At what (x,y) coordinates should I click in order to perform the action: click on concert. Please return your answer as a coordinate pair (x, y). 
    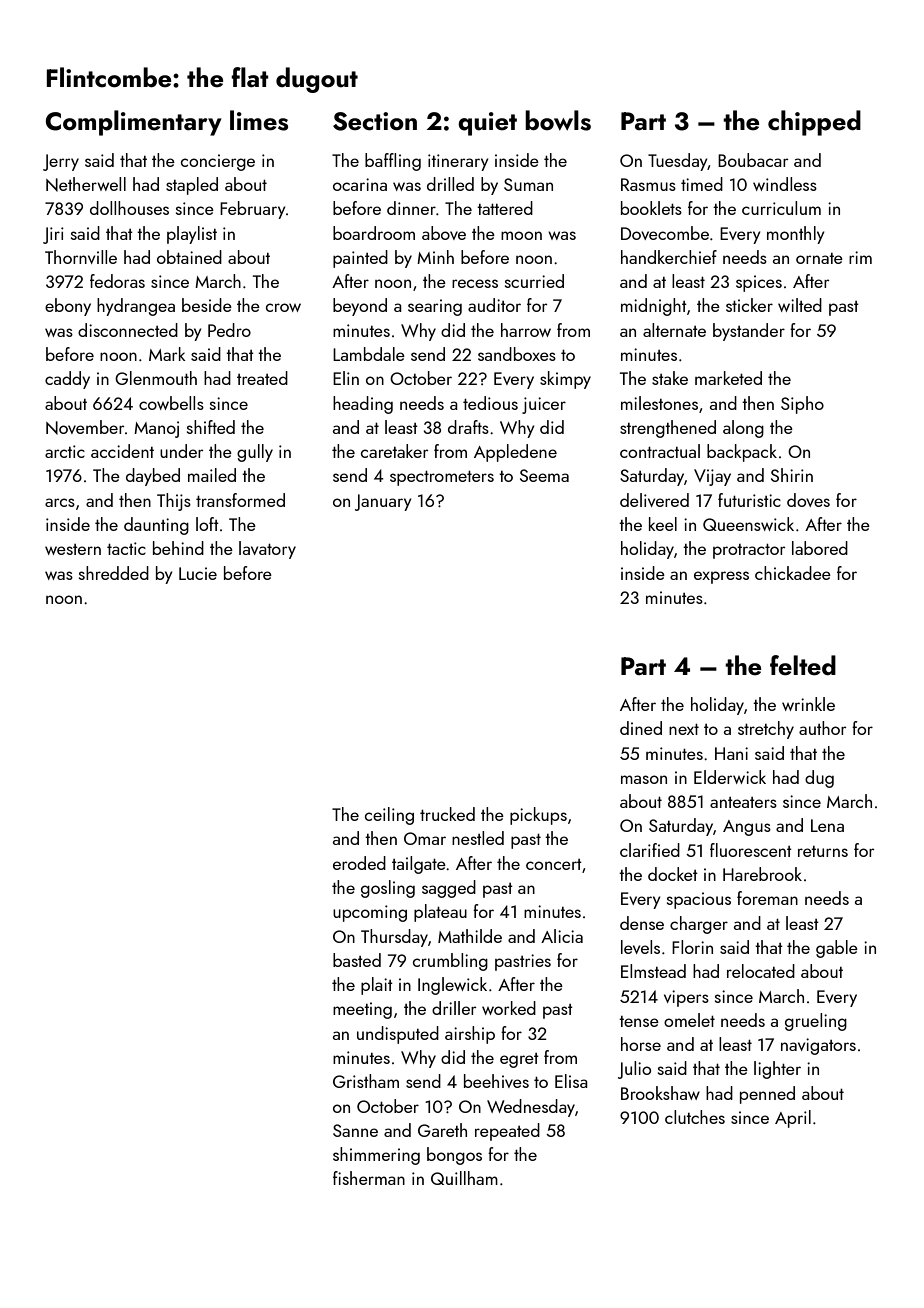
    Looking at the image, I should click on (554, 864).
